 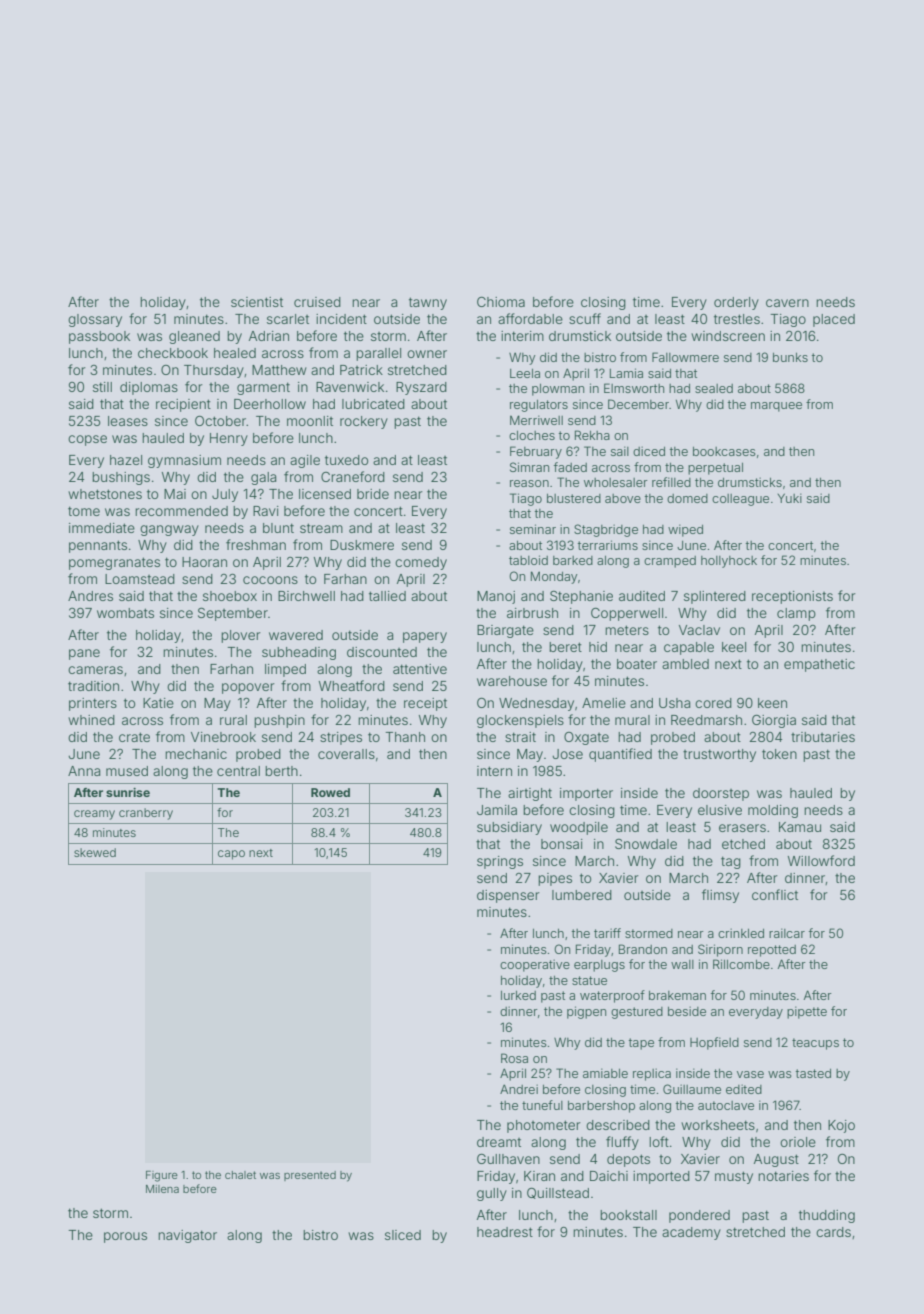 What do you see at coordinates (403, 1235) in the document?
I see `sliced` at bounding box center [403, 1235].
